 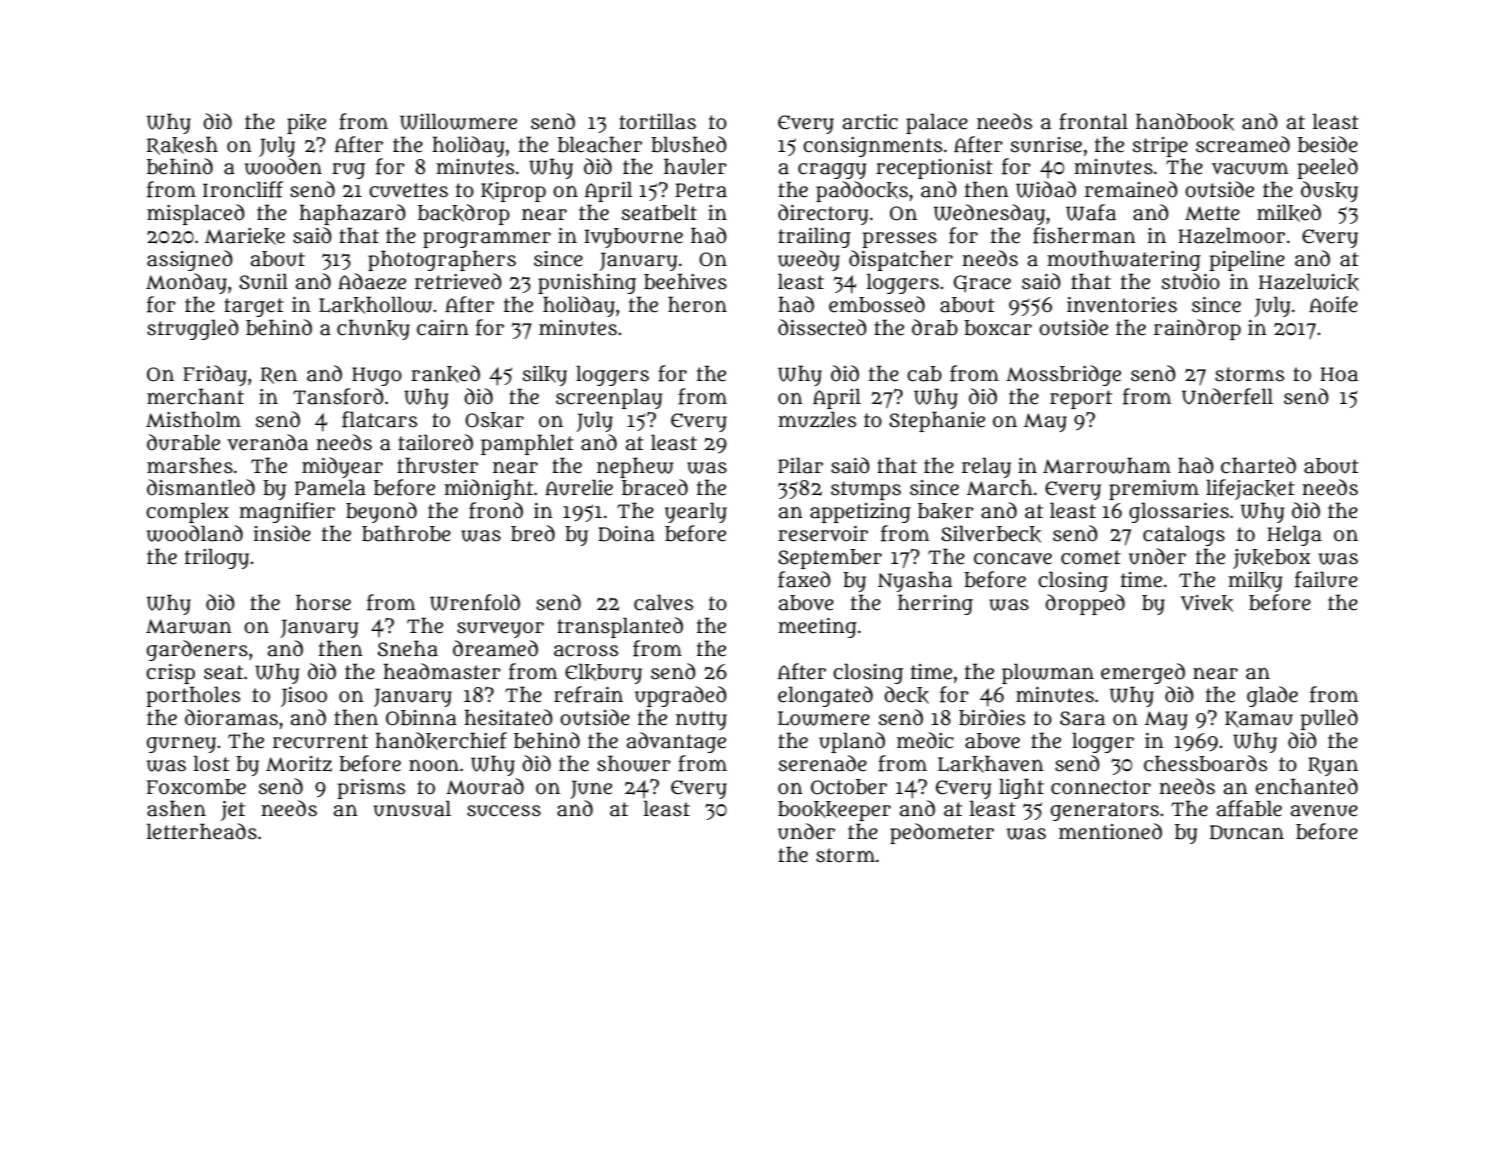 What do you see at coordinates (925, 740) in the screenshot?
I see `medic` at bounding box center [925, 740].
